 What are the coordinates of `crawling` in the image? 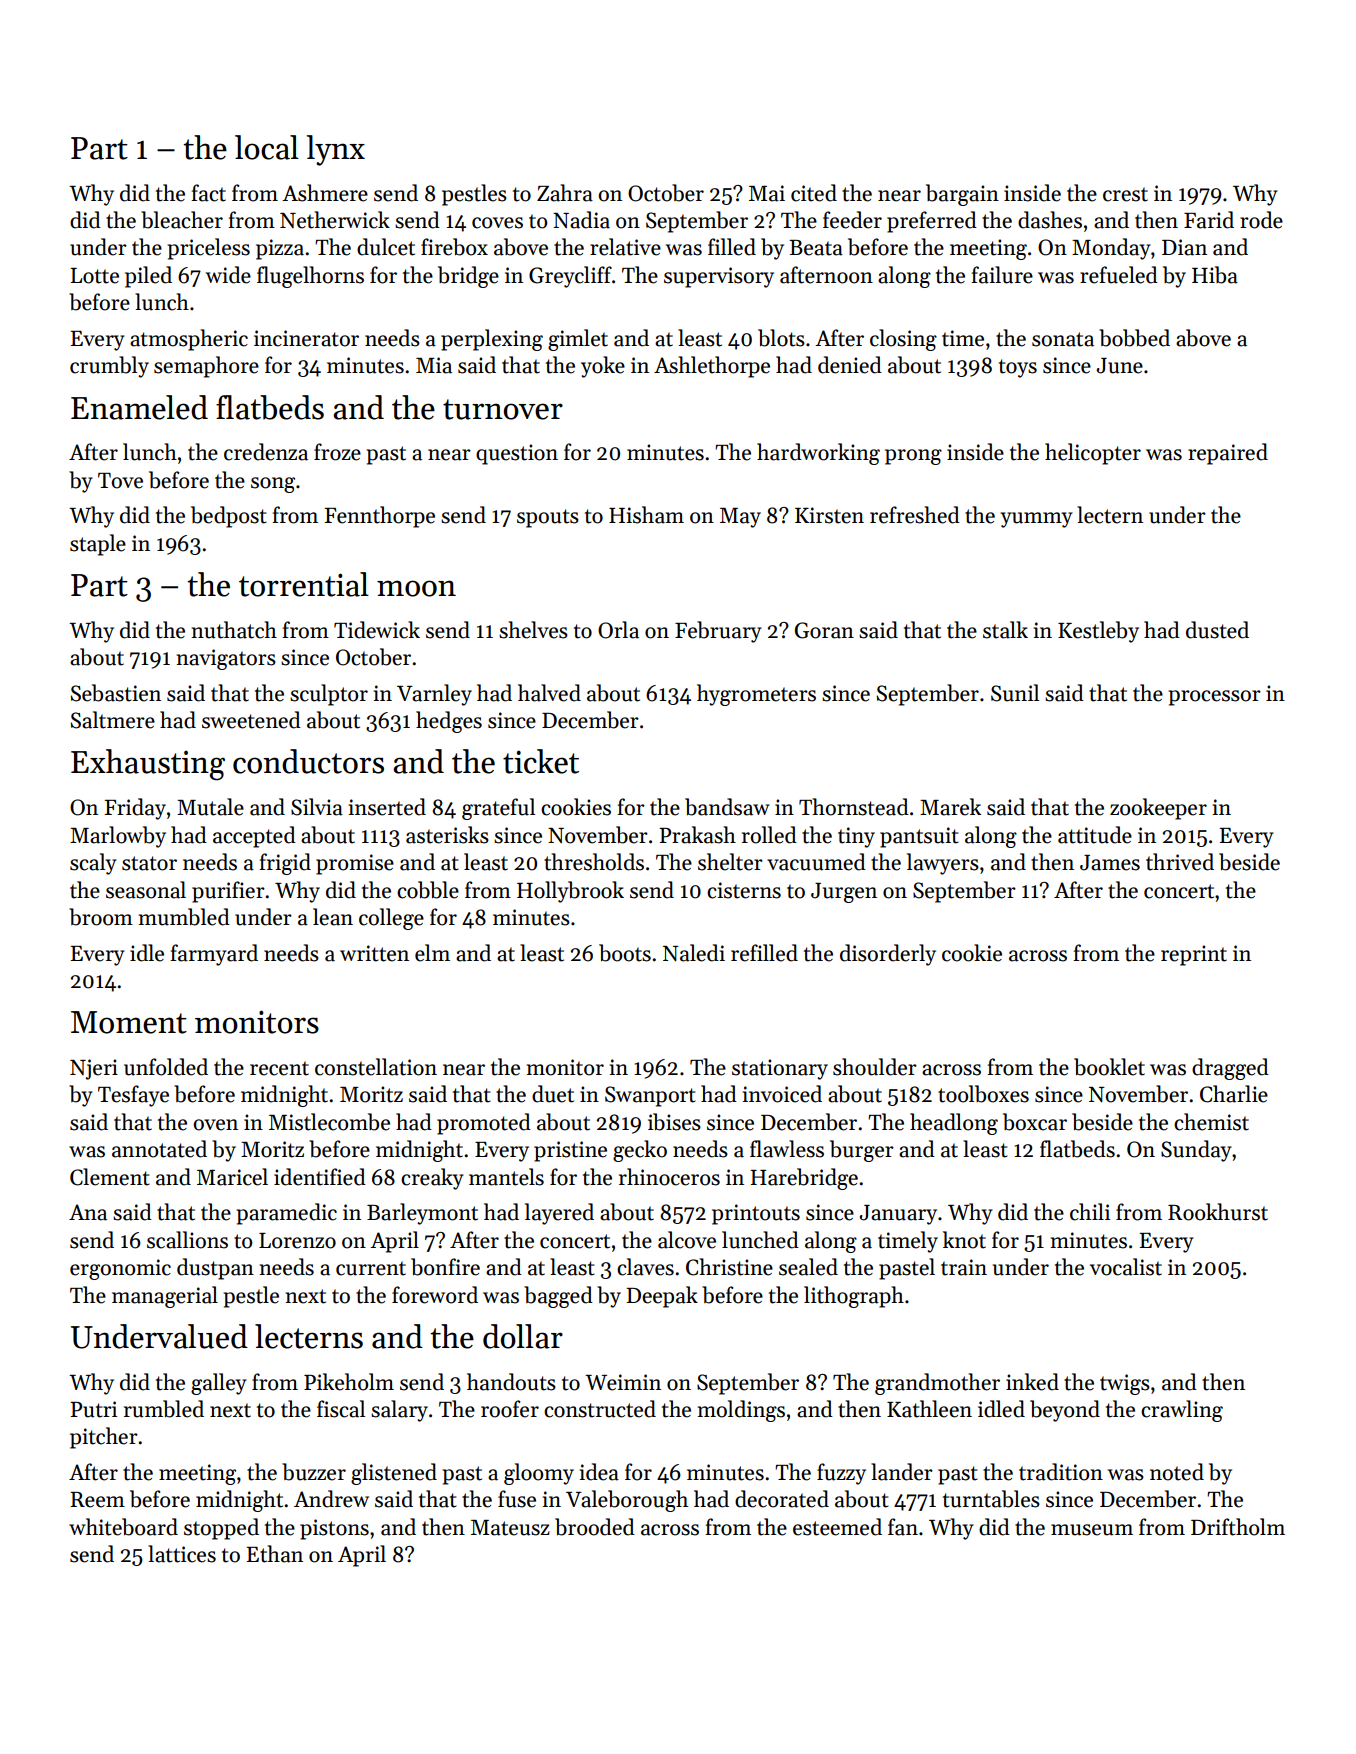 It's located at (1182, 1411).
